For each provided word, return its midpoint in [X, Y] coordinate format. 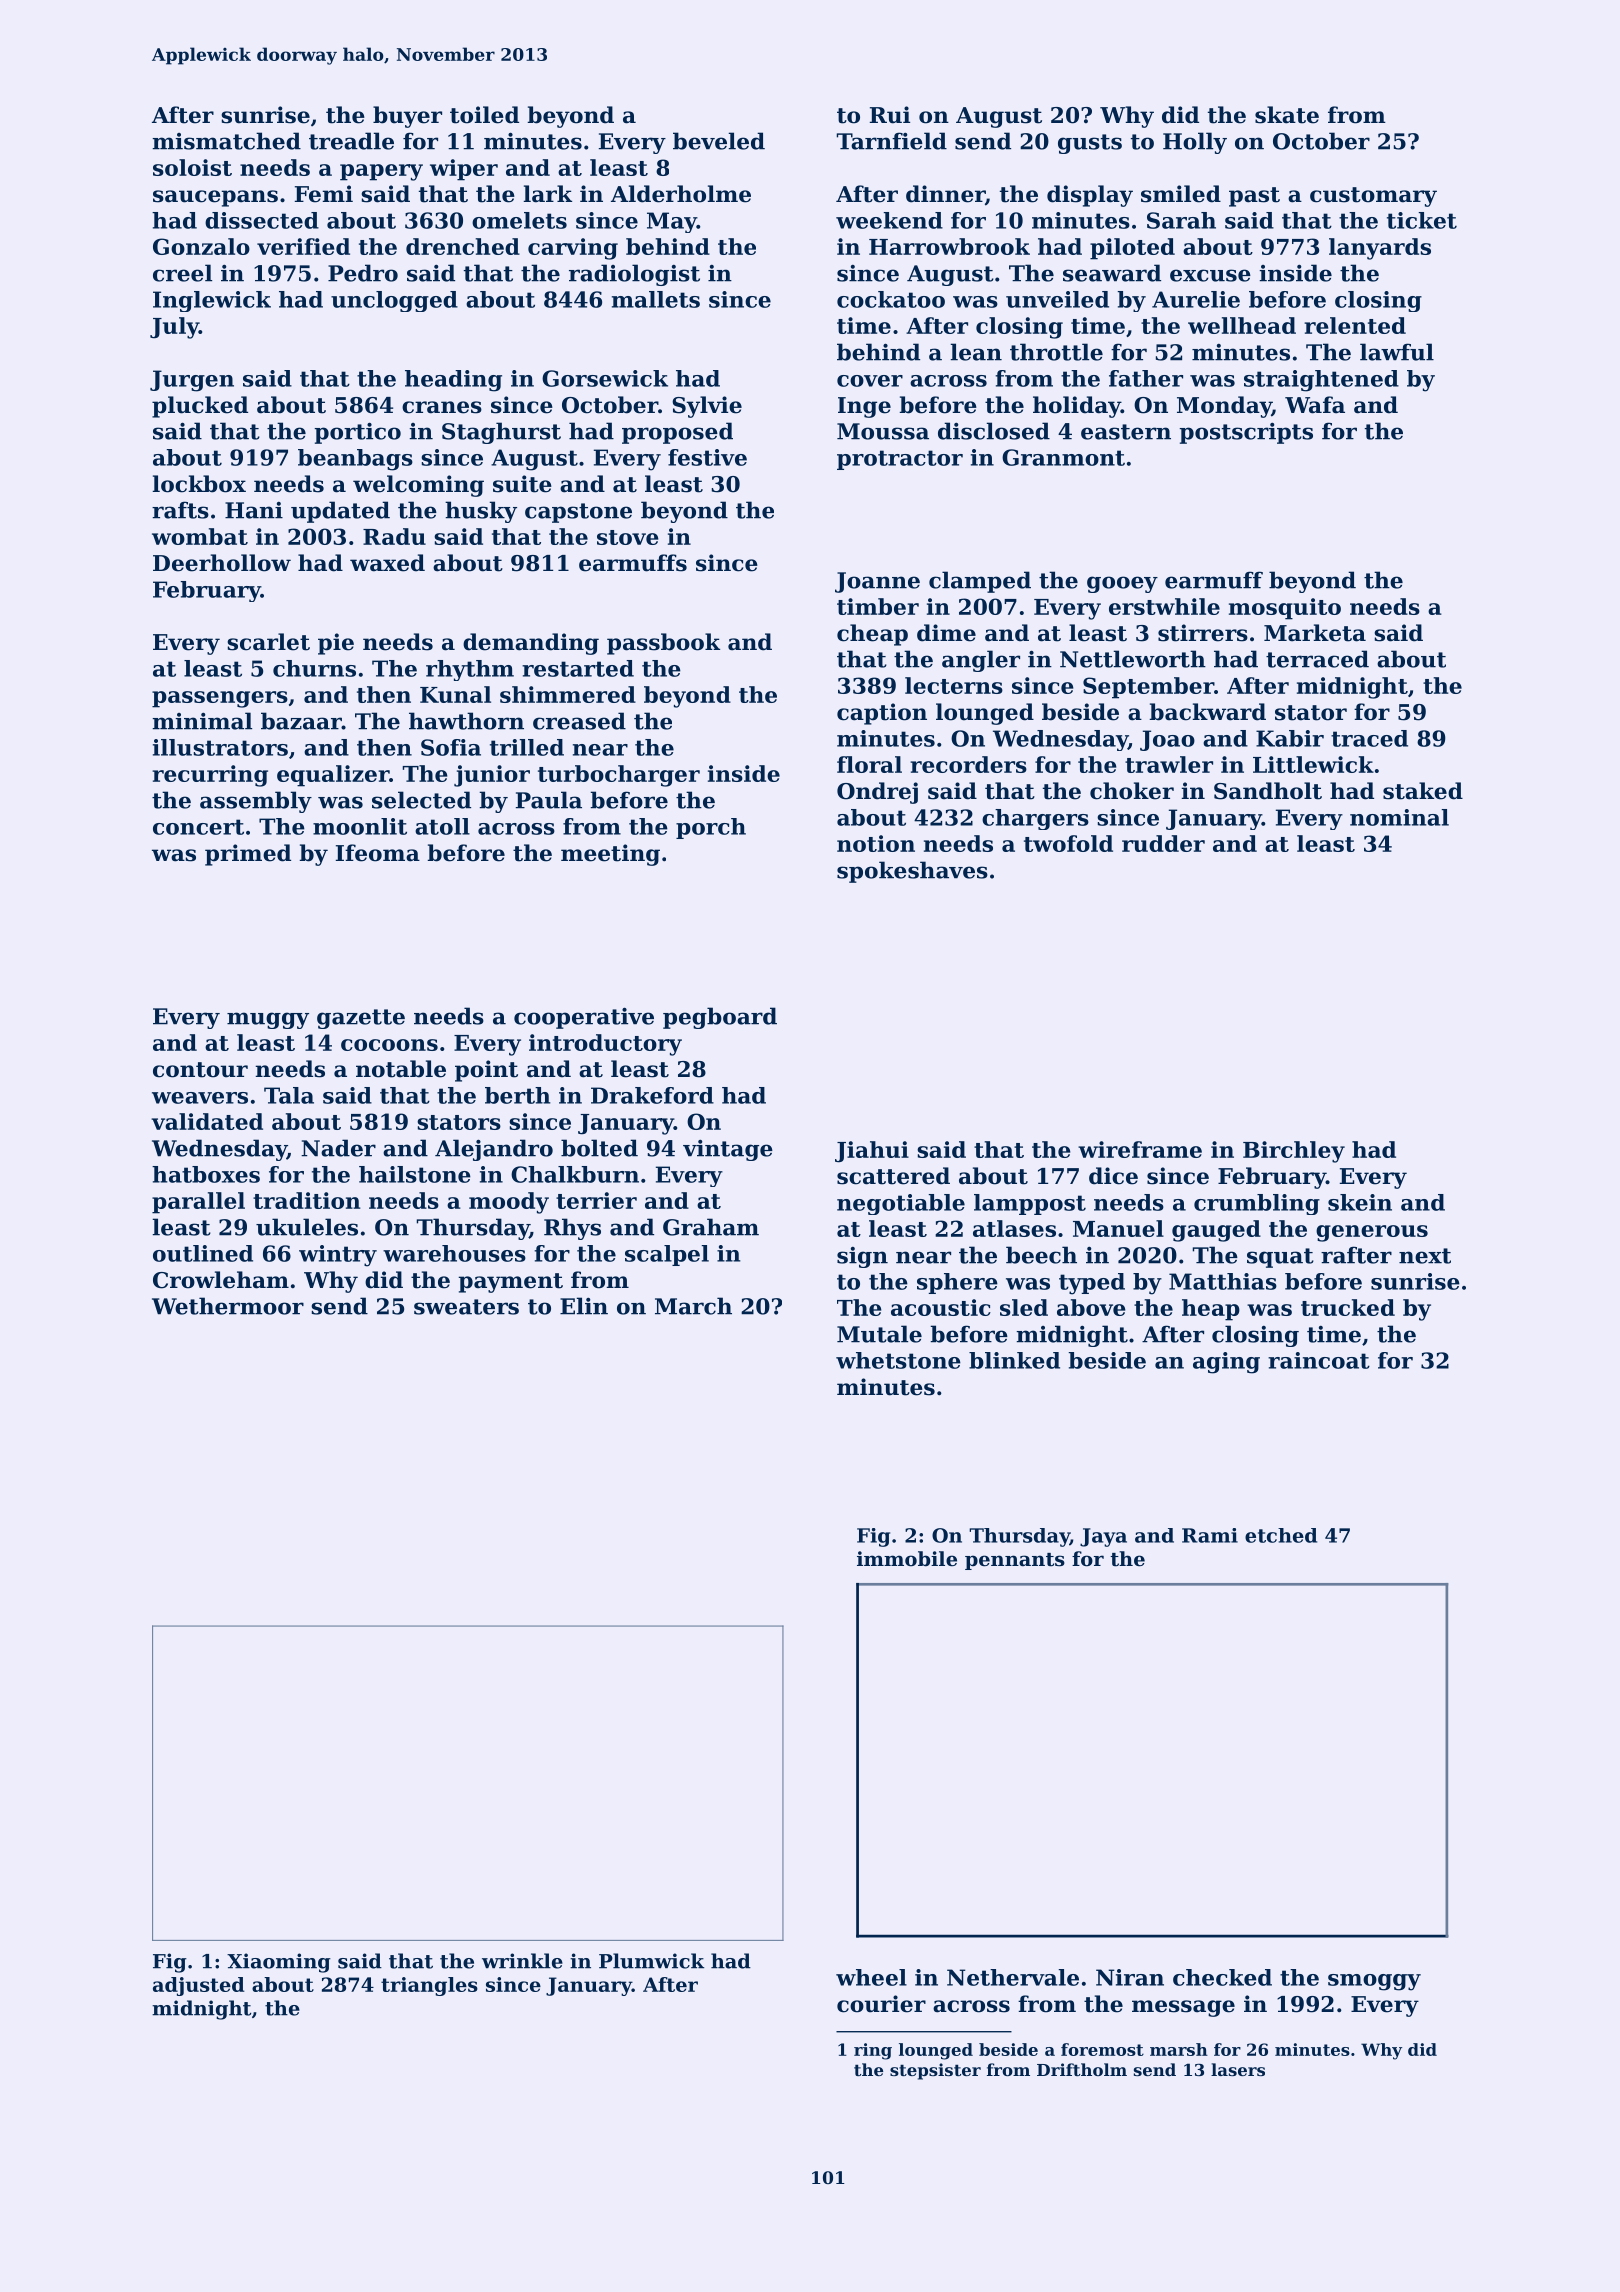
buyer [407, 117]
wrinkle [522, 1961]
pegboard [720, 1018]
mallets [656, 299]
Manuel [1118, 1228]
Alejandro [494, 1150]
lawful [1397, 352]
